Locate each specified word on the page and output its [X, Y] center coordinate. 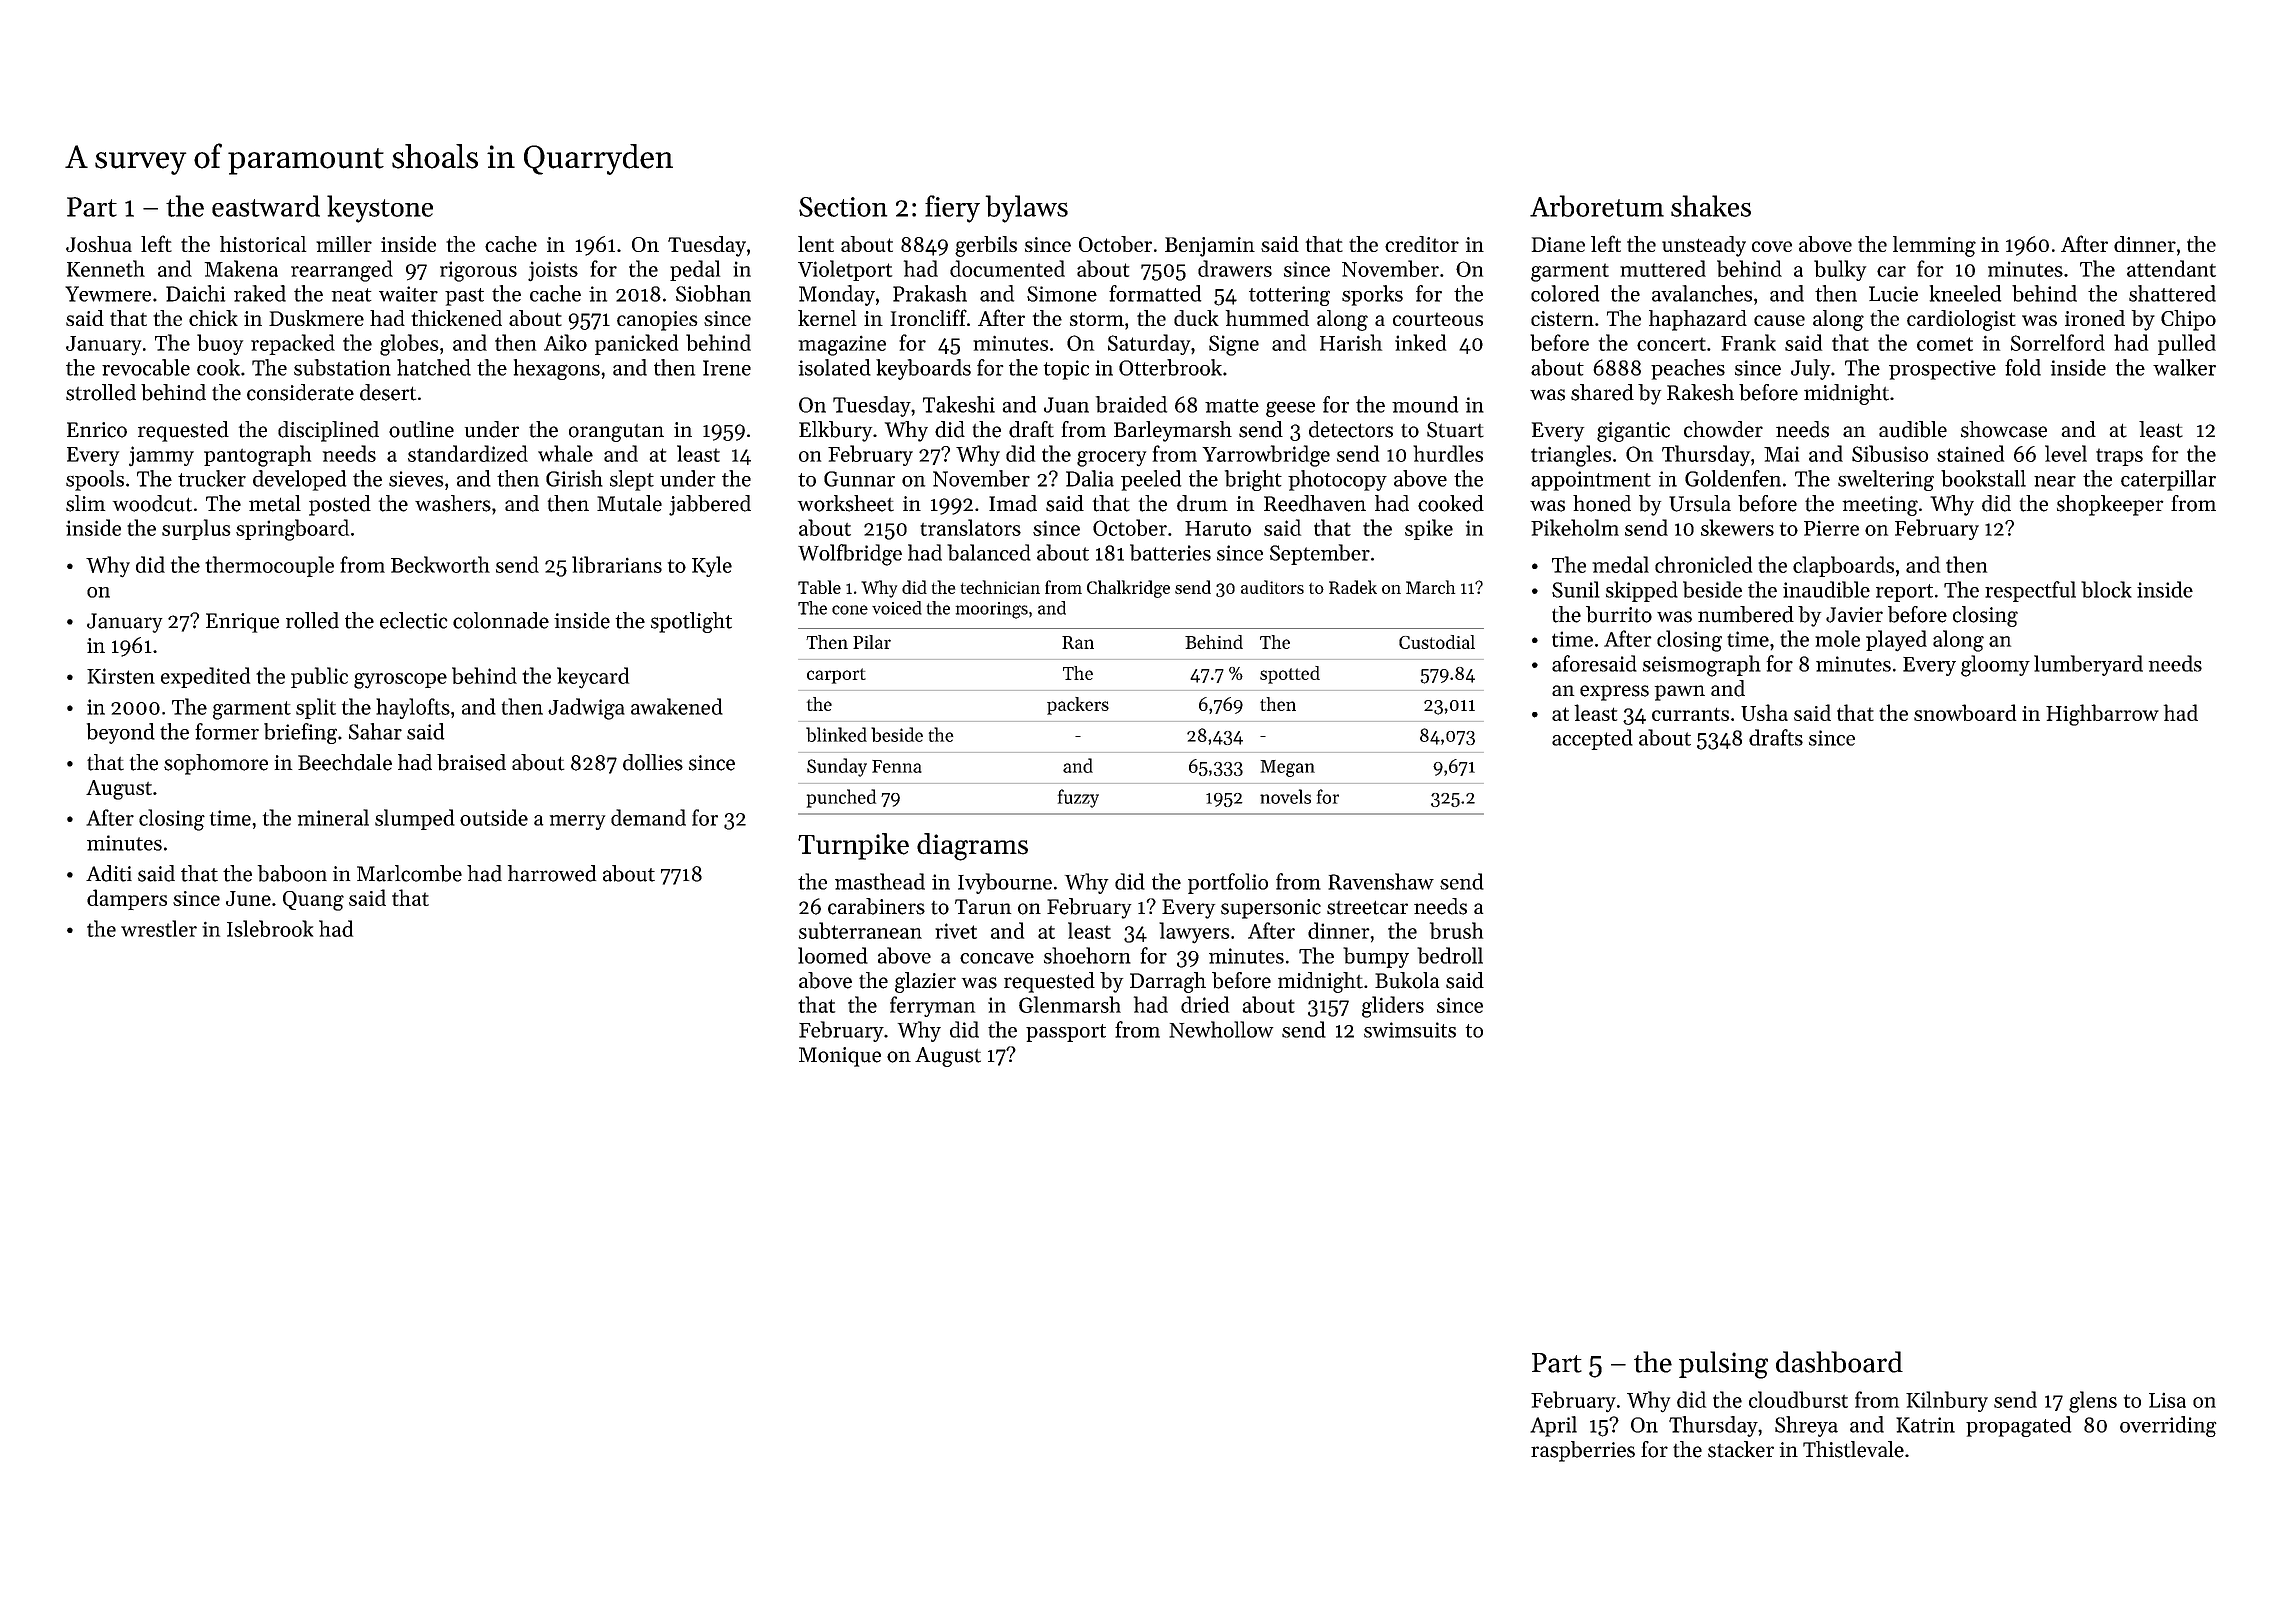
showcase [2004, 429]
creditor [1422, 244]
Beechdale [345, 762]
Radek [1353, 587]
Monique [840, 1057]
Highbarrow [2102, 715]
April [1553, 1426]
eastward [266, 206]
